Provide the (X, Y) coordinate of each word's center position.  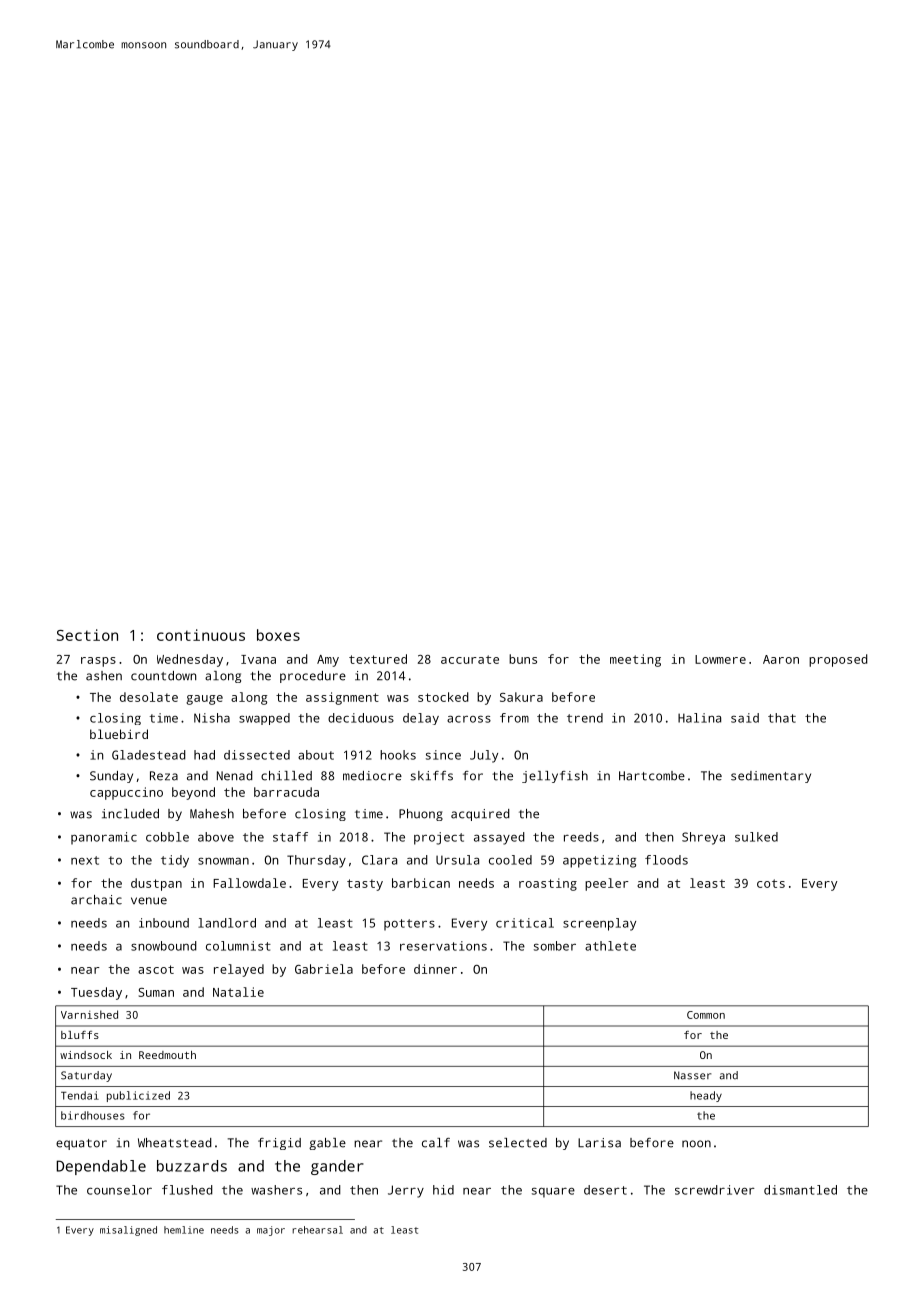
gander (337, 1167)
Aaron (781, 659)
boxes (278, 635)
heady (706, 1096)
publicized (138, 1096)
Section (87, 635)
